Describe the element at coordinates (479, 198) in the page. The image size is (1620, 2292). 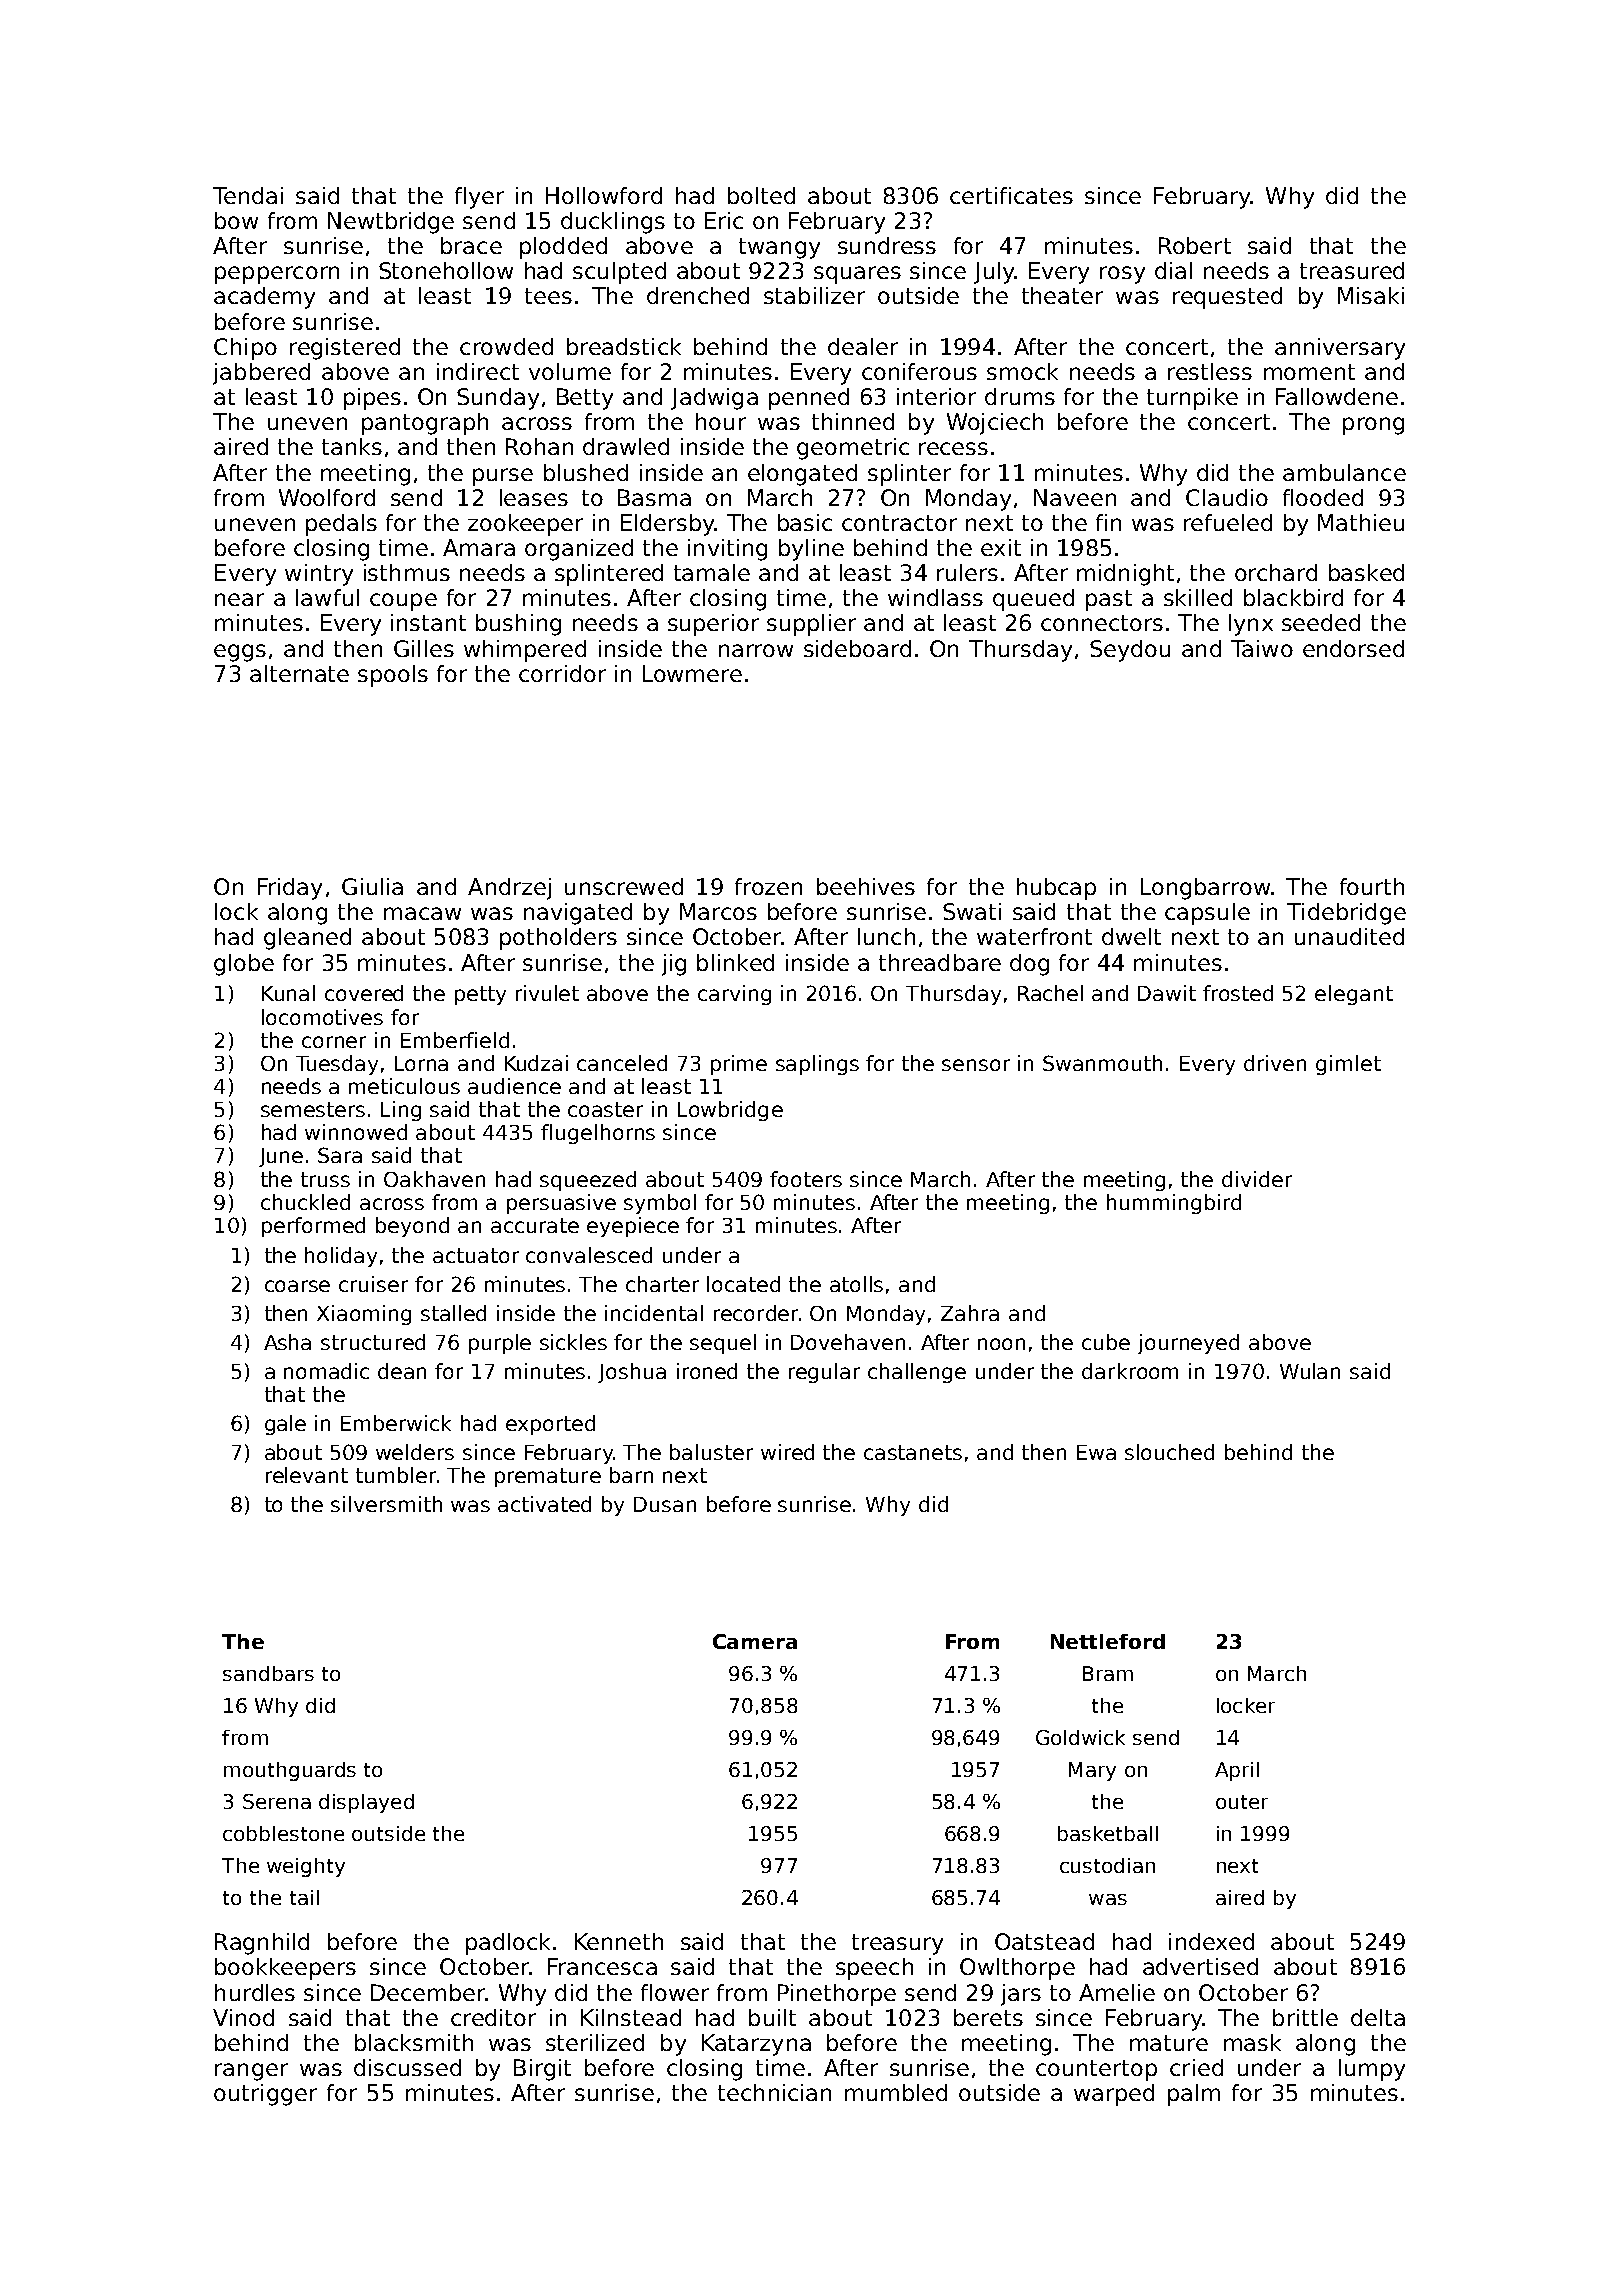
I see `flyer` at that location.
